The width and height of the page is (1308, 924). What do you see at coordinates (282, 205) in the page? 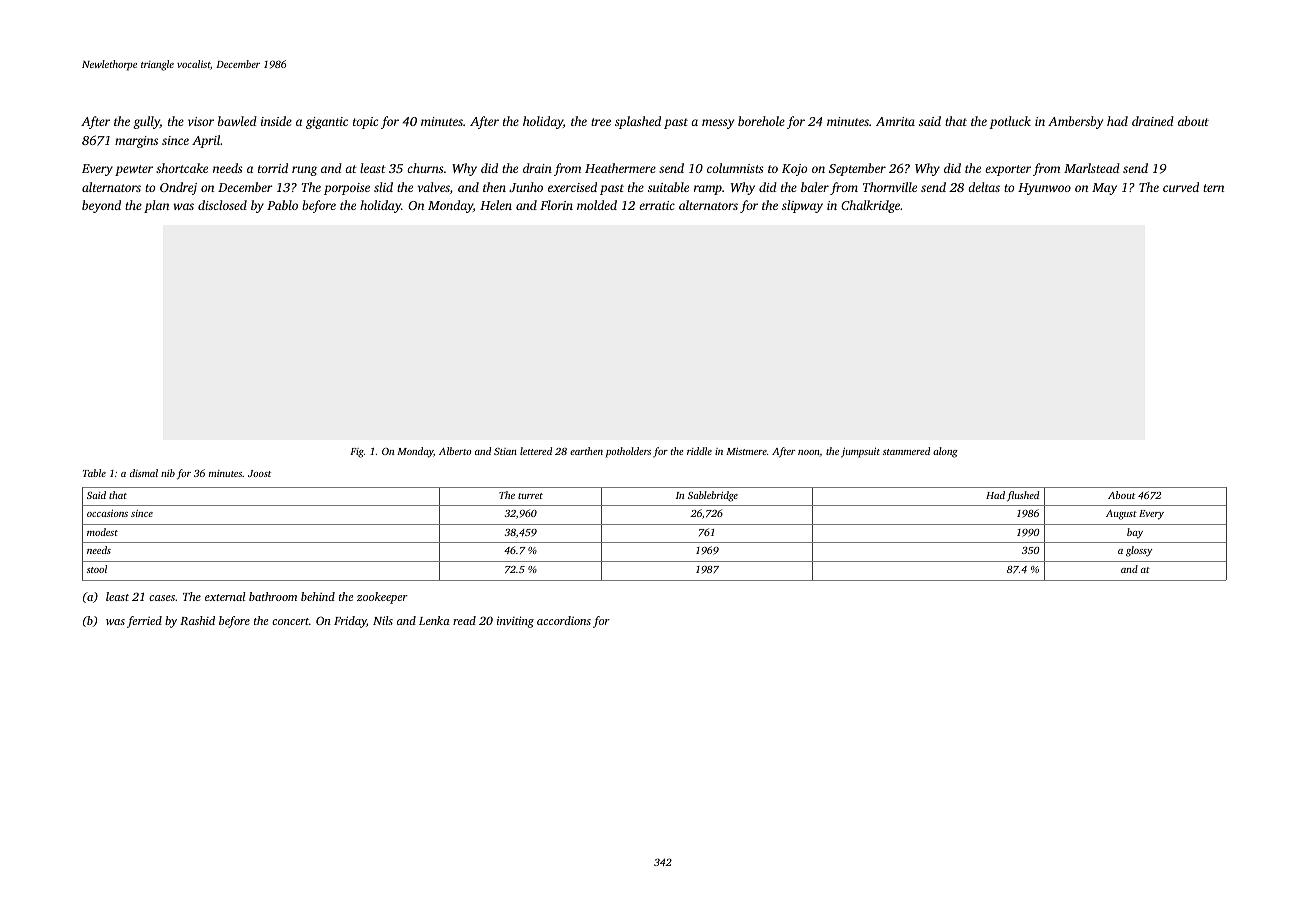
I see `Pablo` at bounding box center [282, 205].
